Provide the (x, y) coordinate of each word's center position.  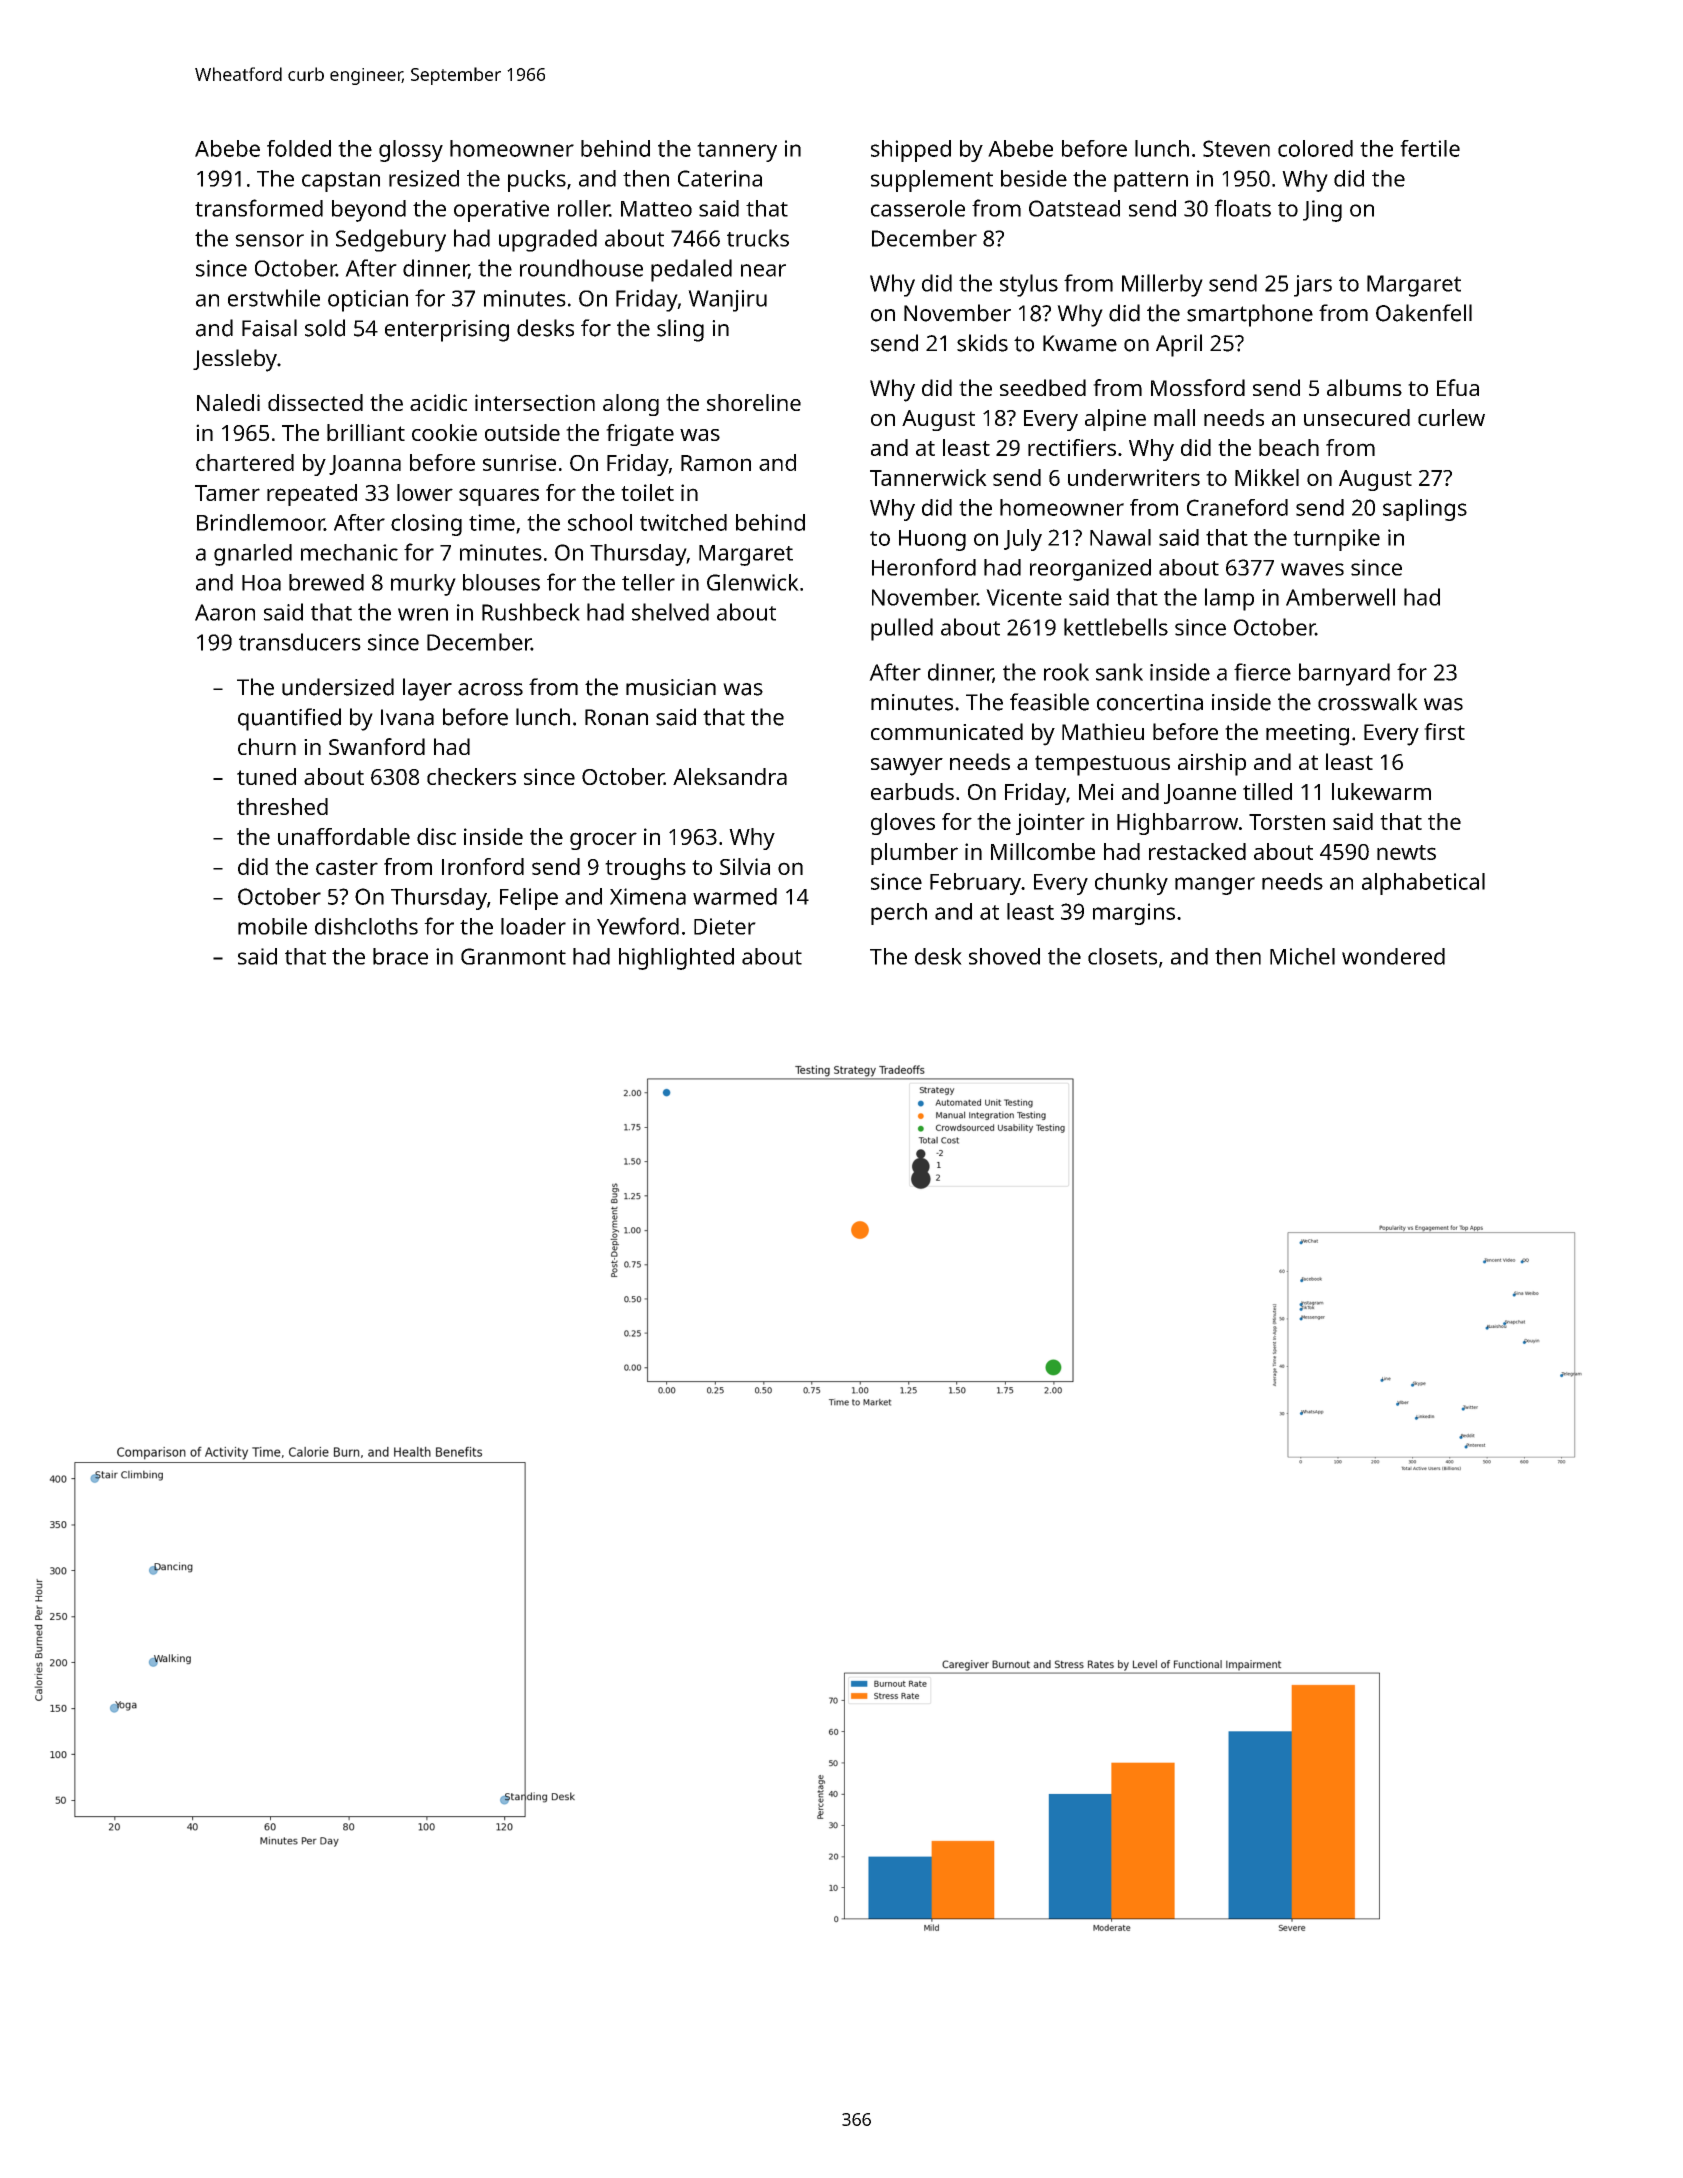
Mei (1096, 791)
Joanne (1200, 794)
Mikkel (1267, 477)
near (763, 270)
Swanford (377, 746)
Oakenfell (1424, 313)
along (631, 405)
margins (1134, 914)
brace (400, 956)
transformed (259, 208)
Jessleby (235, 360)
